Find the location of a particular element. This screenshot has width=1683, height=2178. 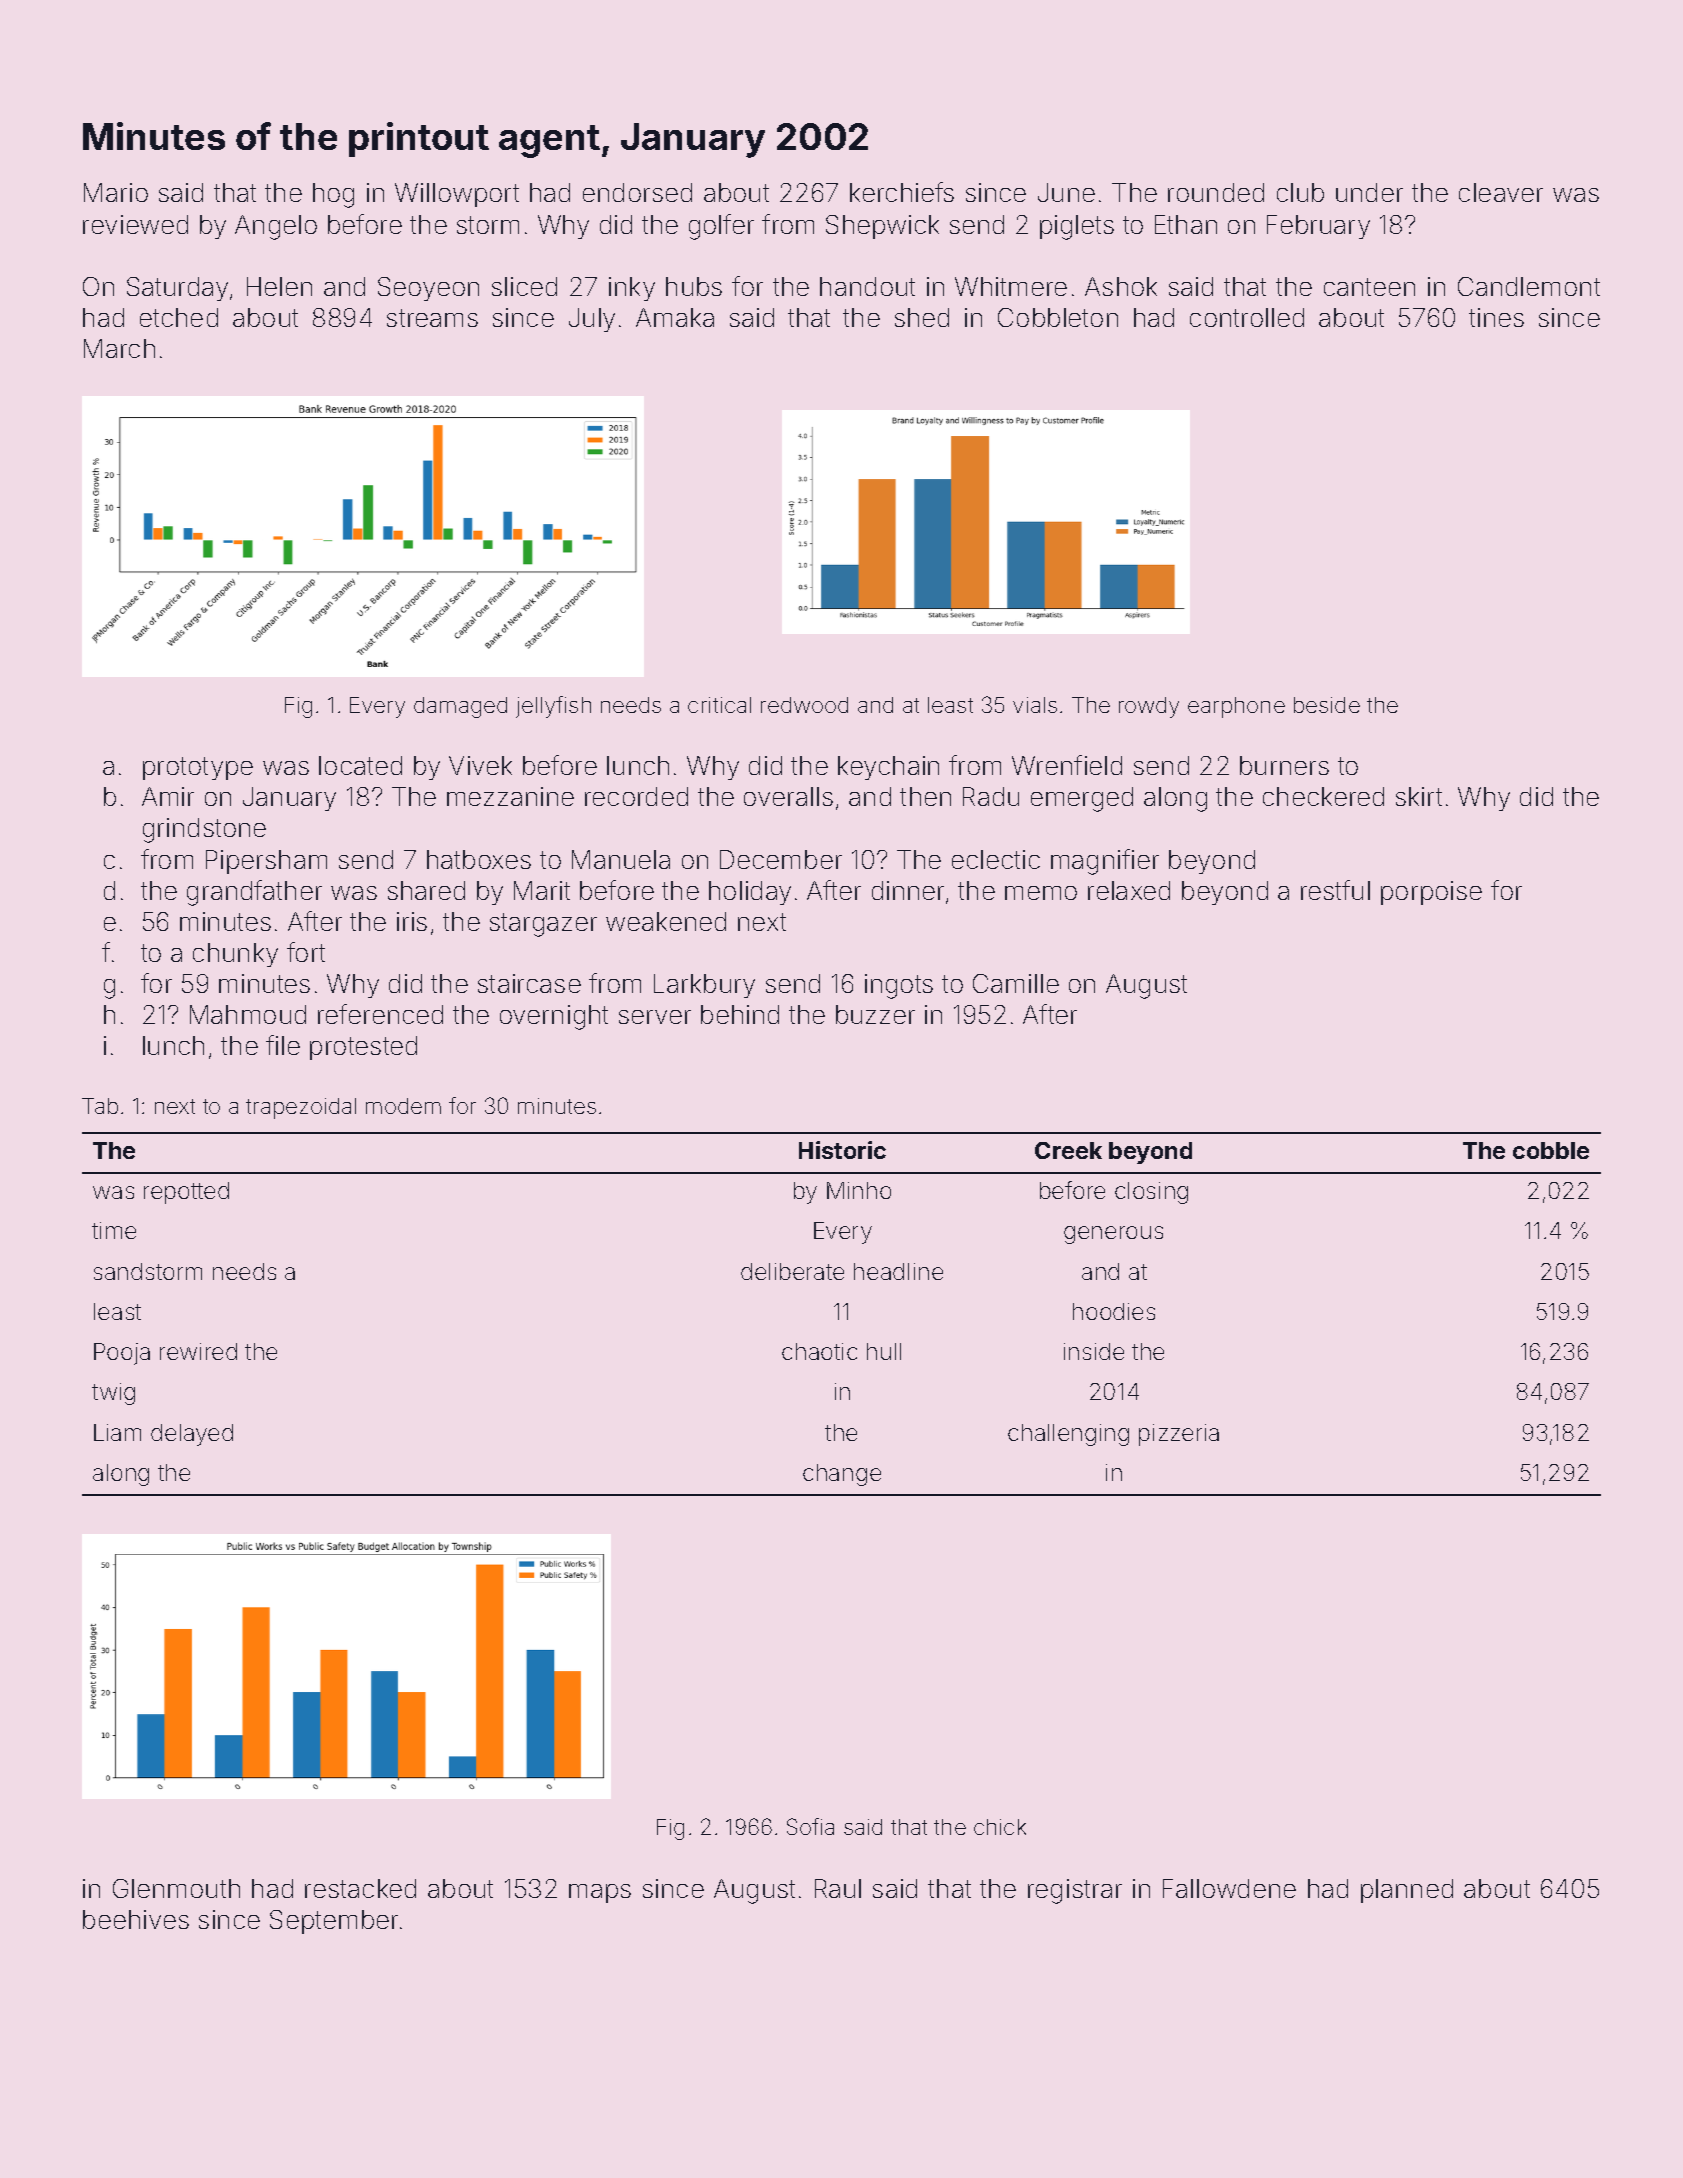

Sofia is located at coordinates (810, 1826).
